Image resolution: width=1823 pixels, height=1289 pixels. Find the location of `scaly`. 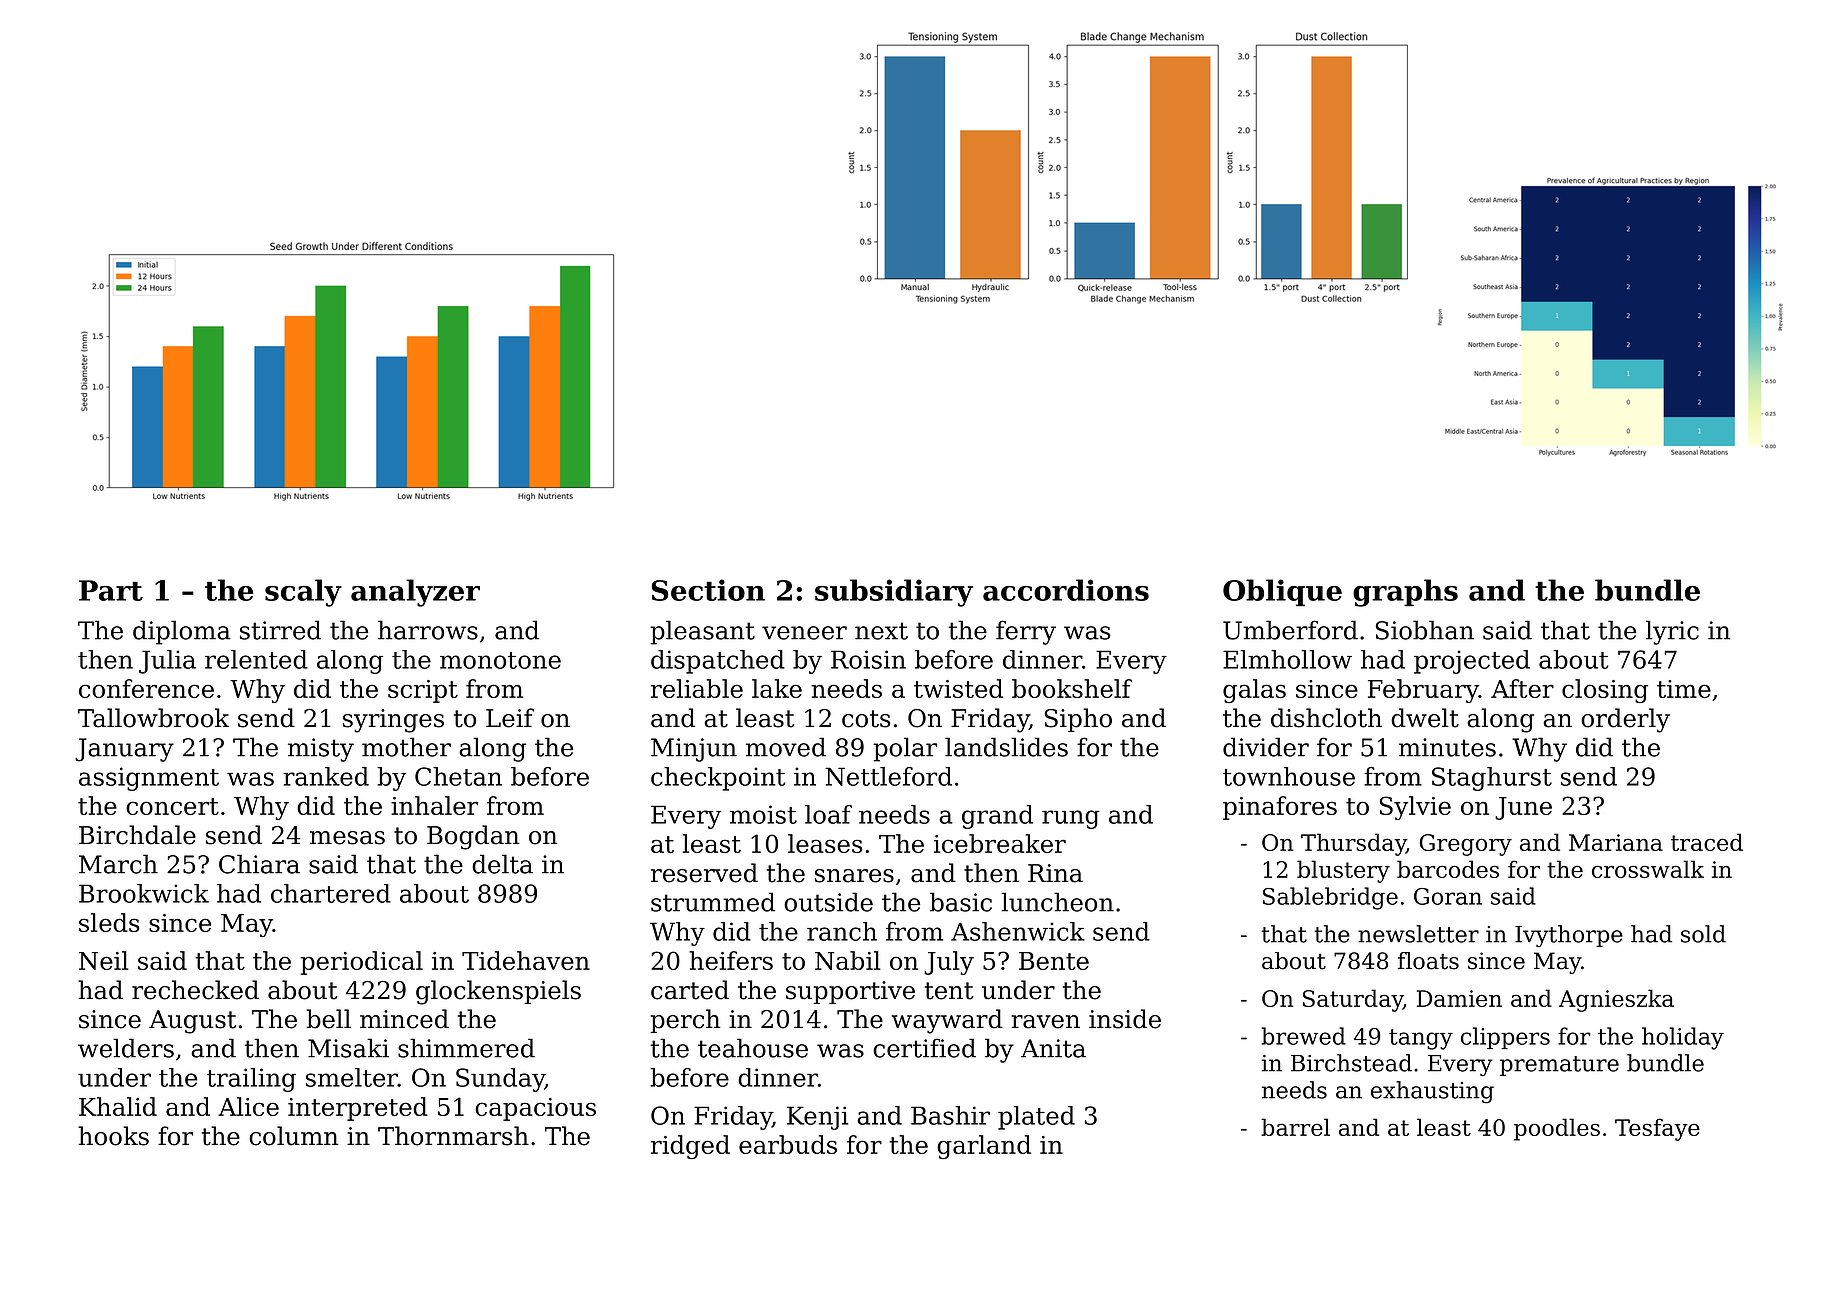

scaly is located at coordinates (303, 593).
